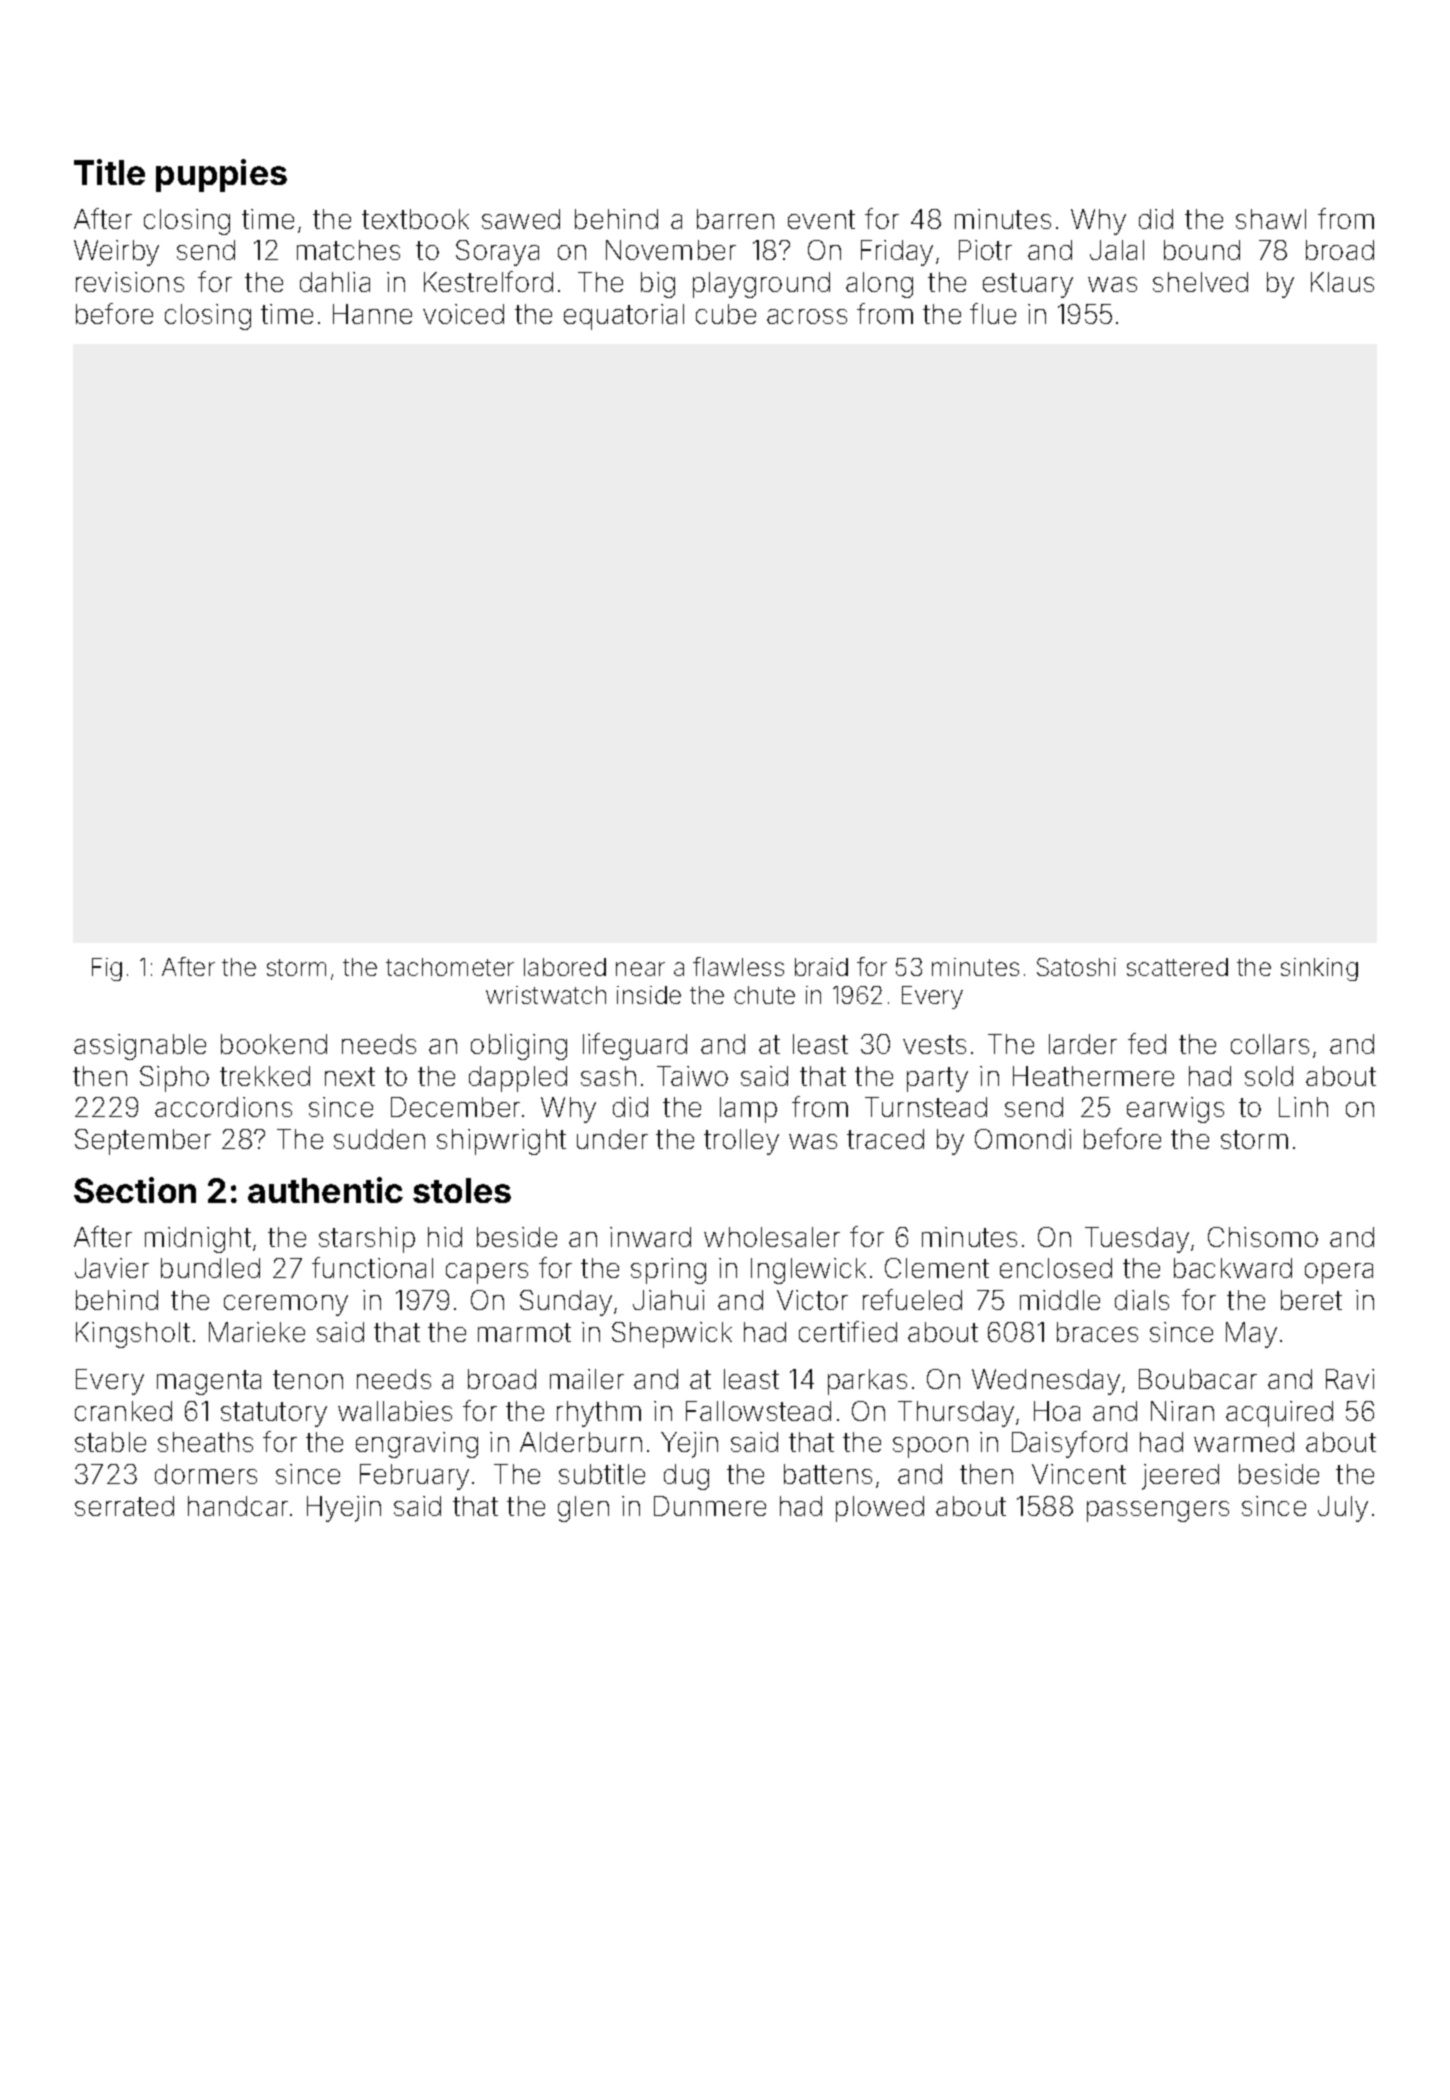  Describe the element at coordinates (124, 1506) in the screenshot. I see `serrated` at that location.
